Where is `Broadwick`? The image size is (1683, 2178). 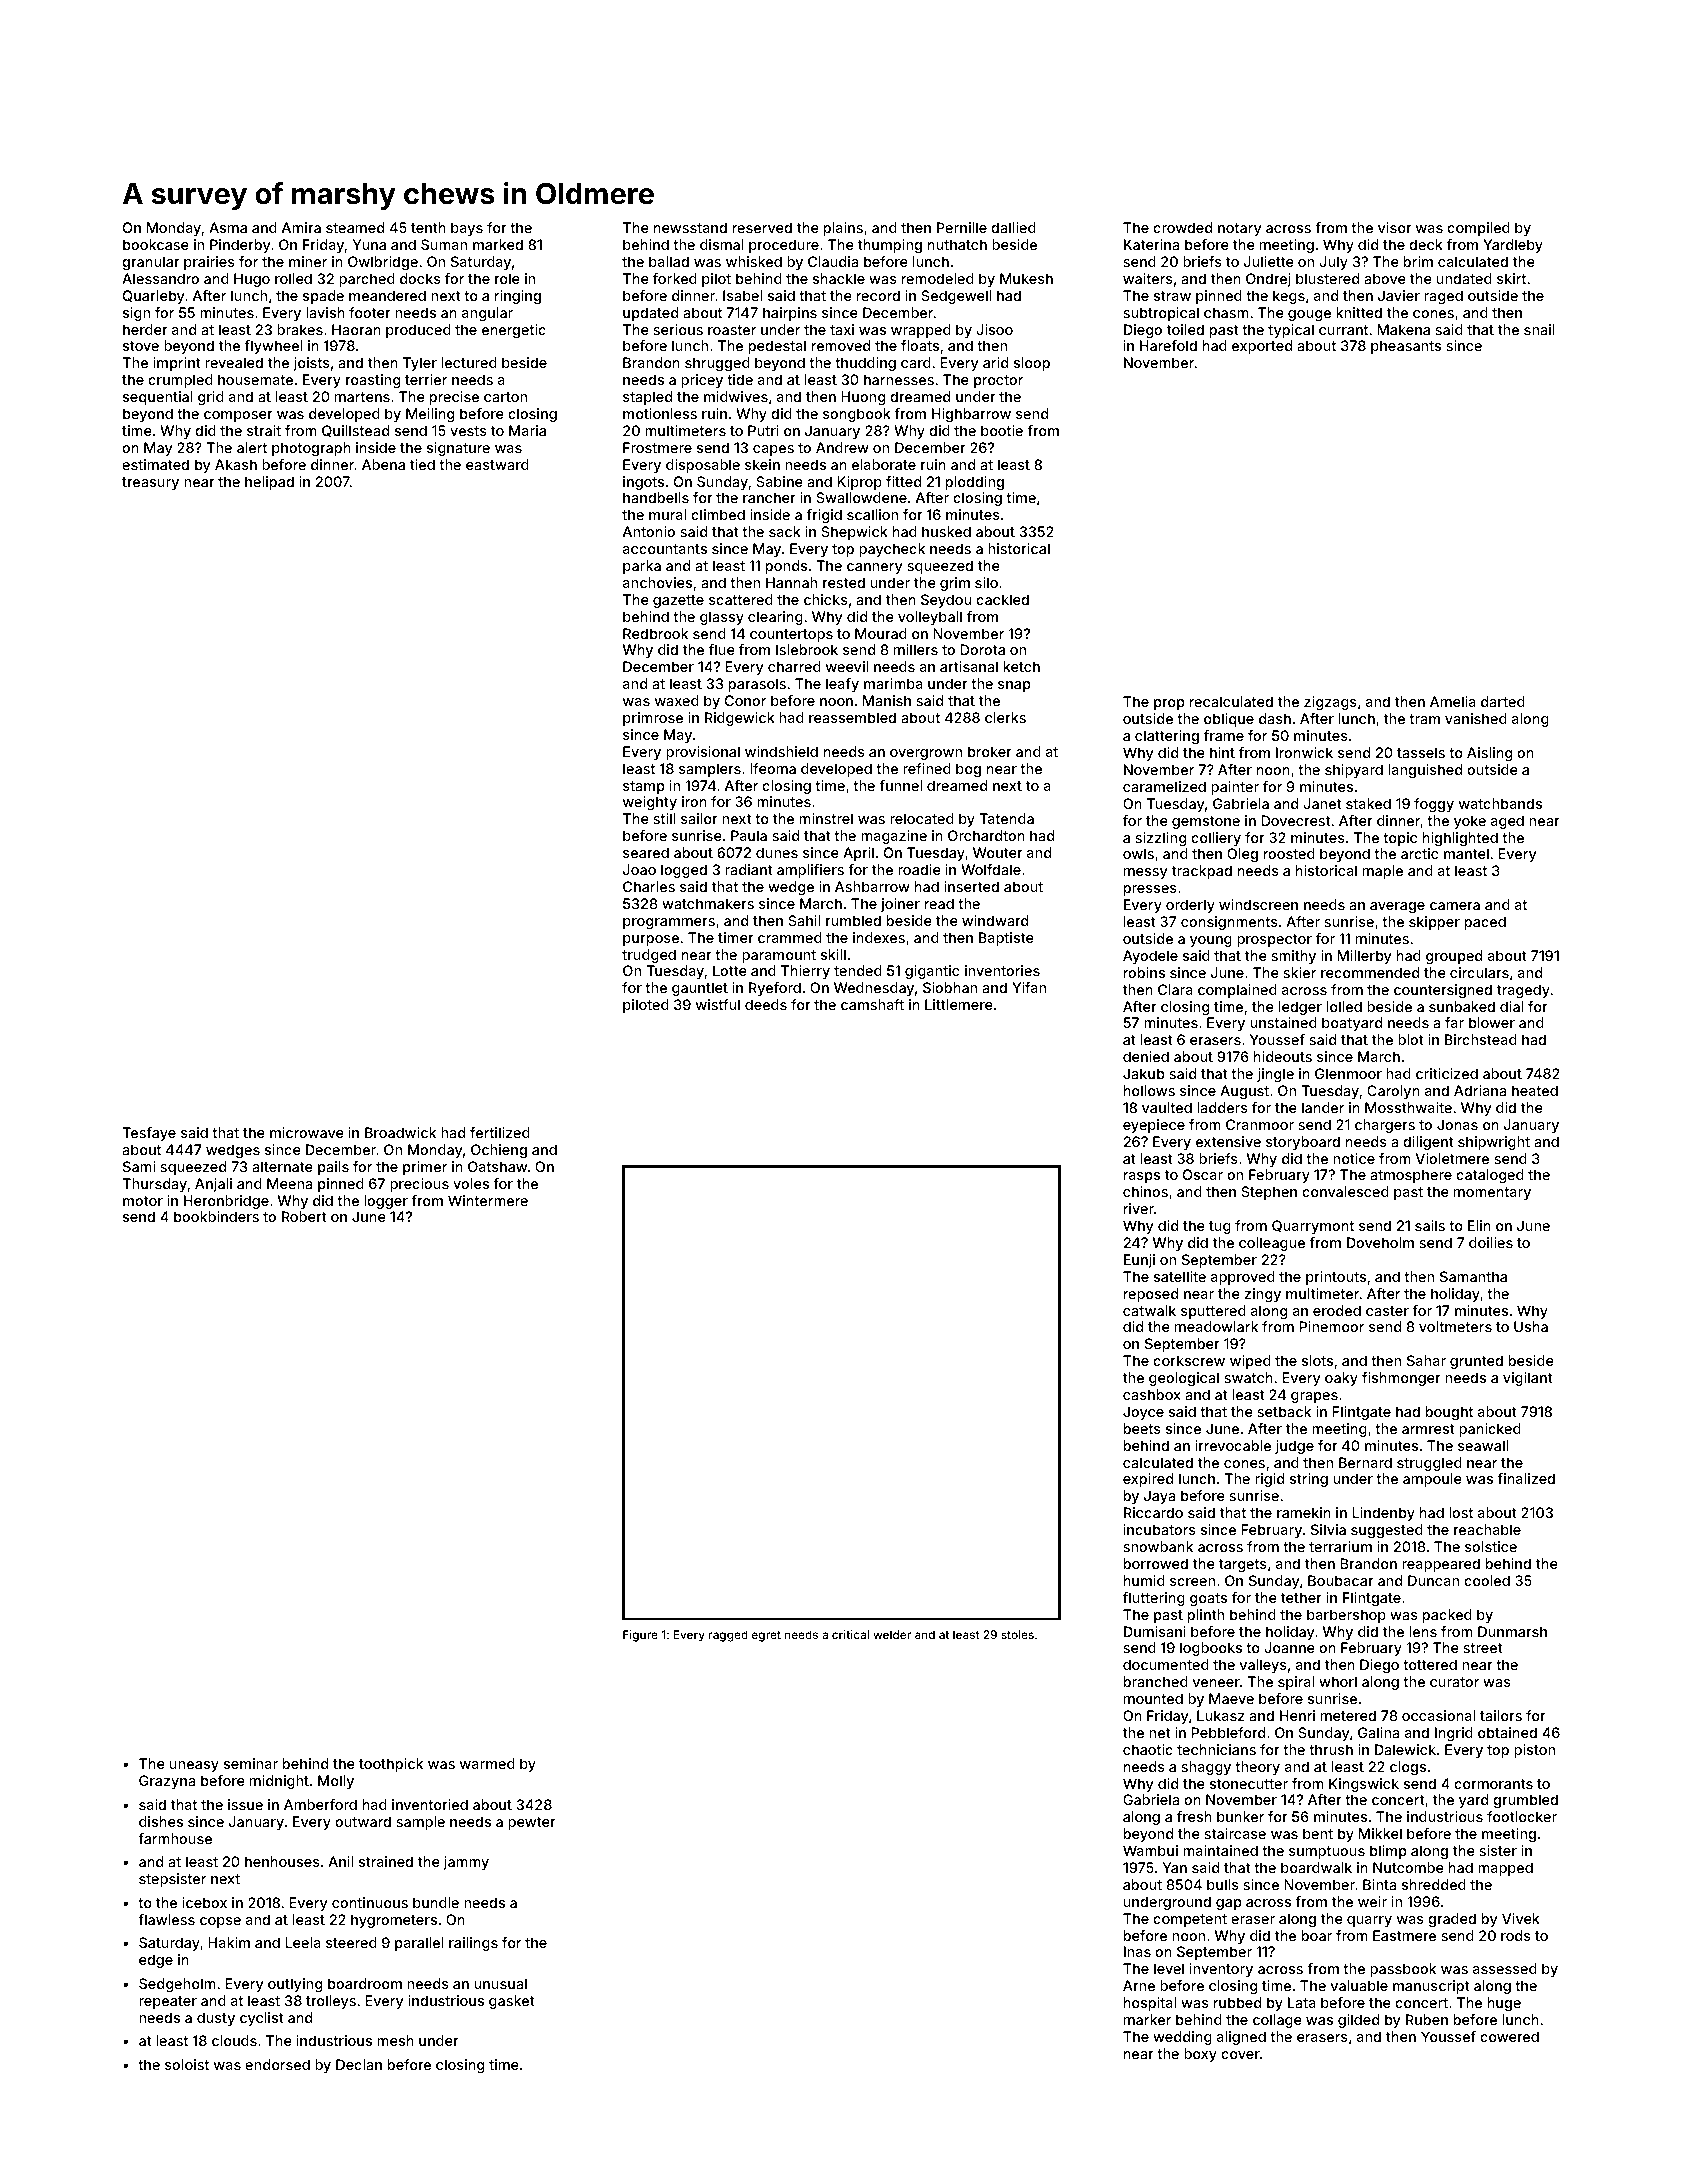 Broadwick is located at coordinates (400, 1132).
